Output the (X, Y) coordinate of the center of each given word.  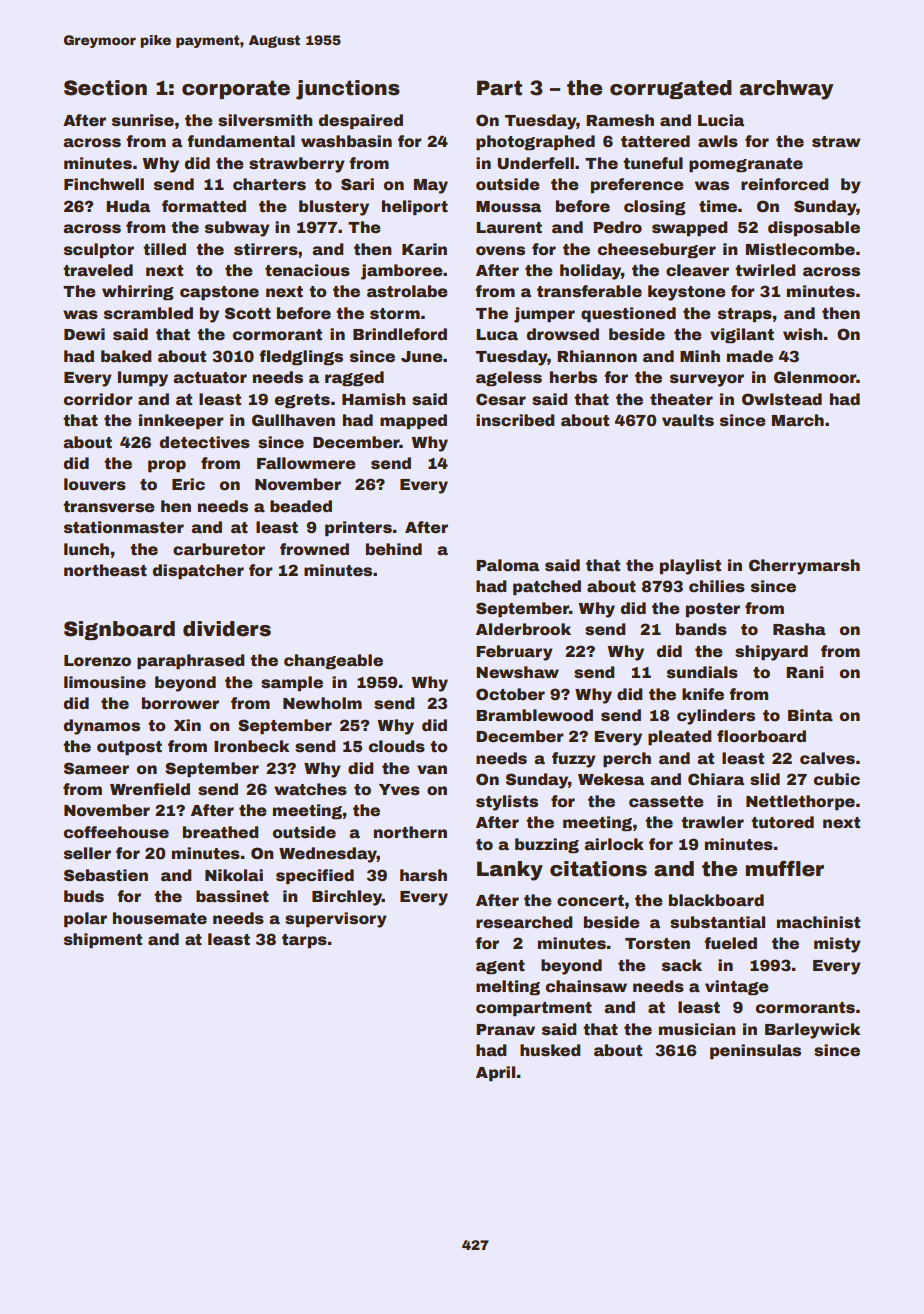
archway (786, 90)
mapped (413, 421)
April (495, 1073)
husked (550, 1050)
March (798, 420)
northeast (105, 570)
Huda (128, 206)
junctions (348, 90)
